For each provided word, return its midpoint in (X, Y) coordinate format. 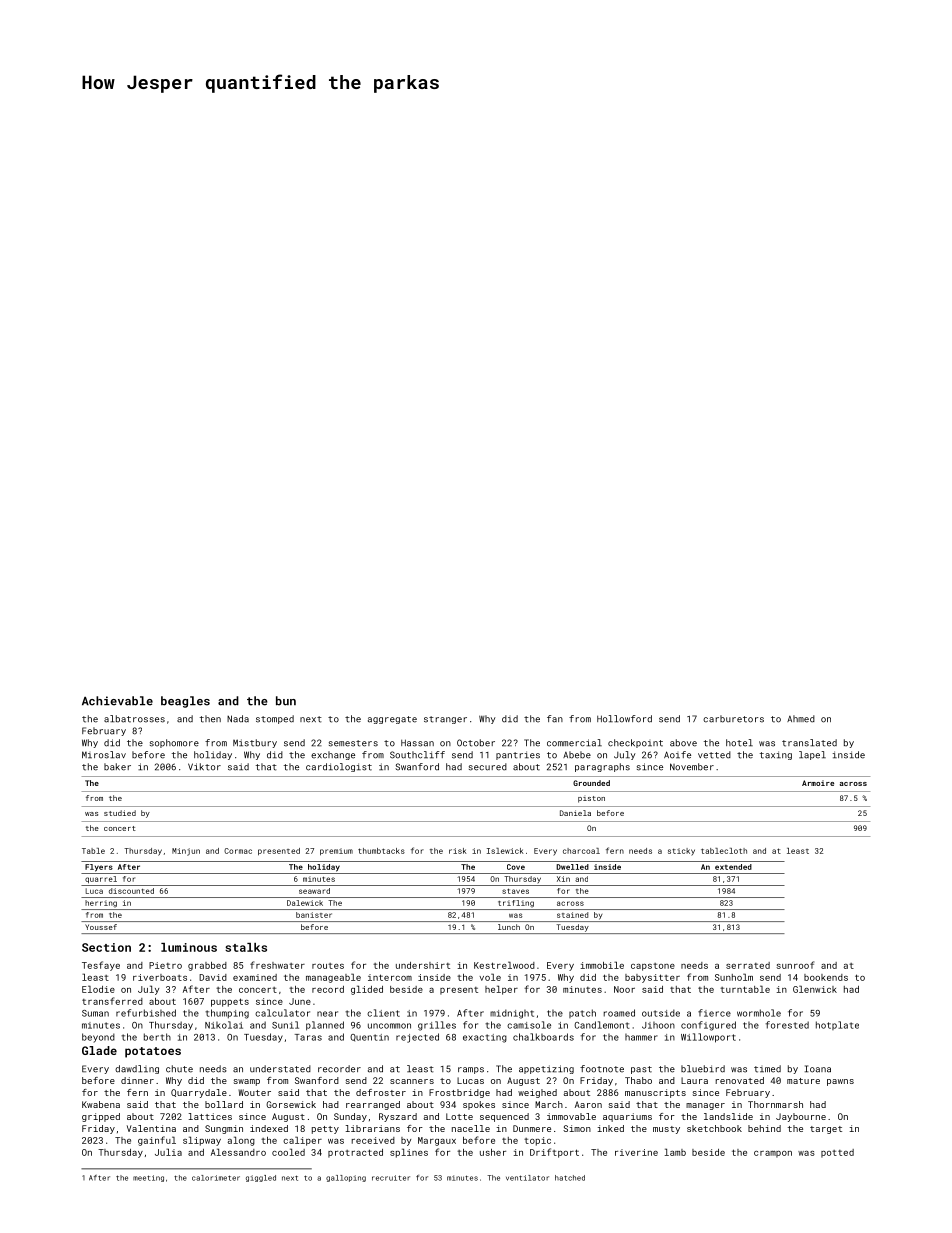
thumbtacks (381, 851)
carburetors (733, 719)
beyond (98, 1038)
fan (555, 719)
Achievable (117, 701)
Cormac (238, 851)
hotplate (837, 1025)
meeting (148, 1178)
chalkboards (543, 1037)
